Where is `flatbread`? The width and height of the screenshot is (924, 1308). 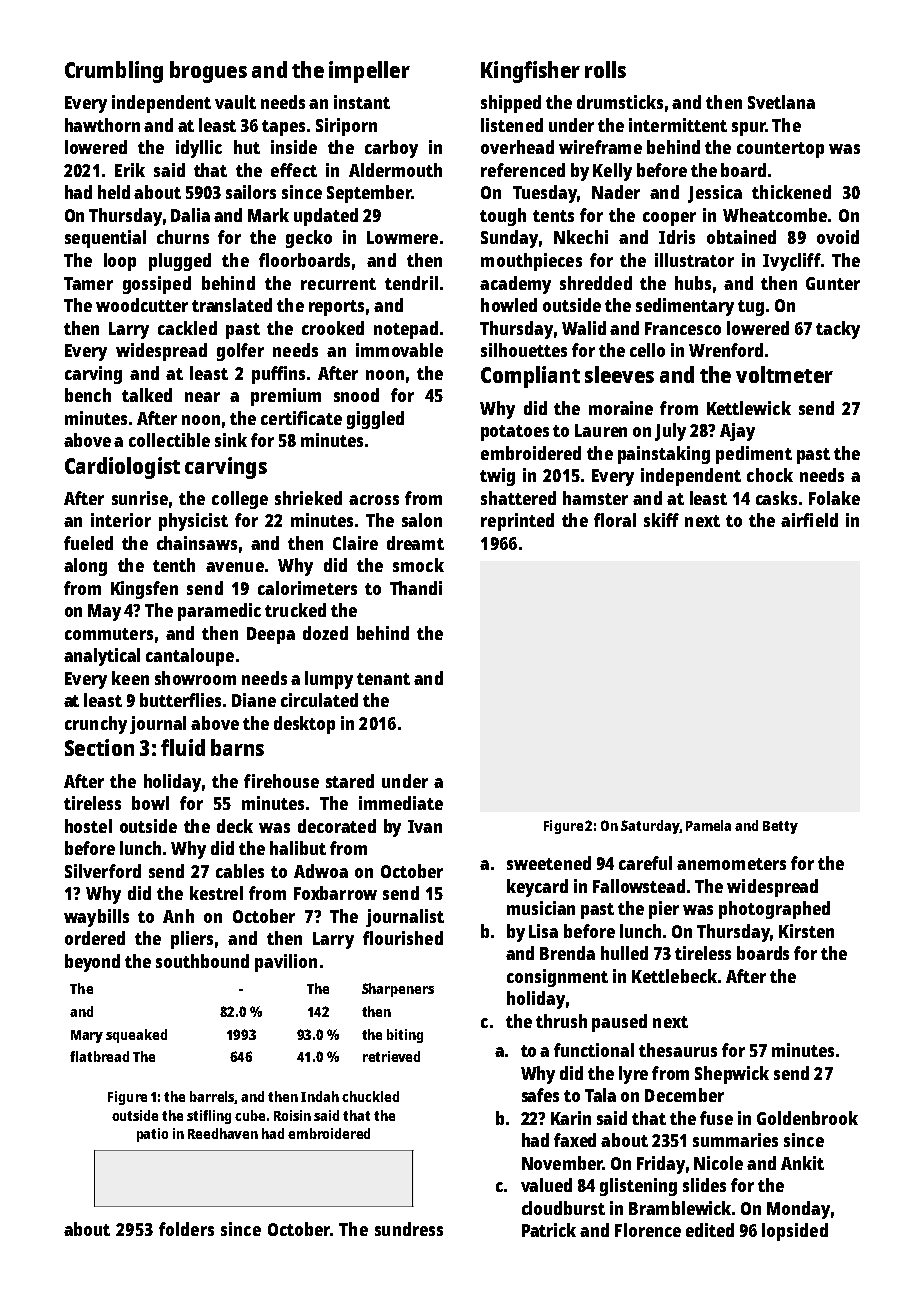
flatbread is located at coordinates (99, 1056).
